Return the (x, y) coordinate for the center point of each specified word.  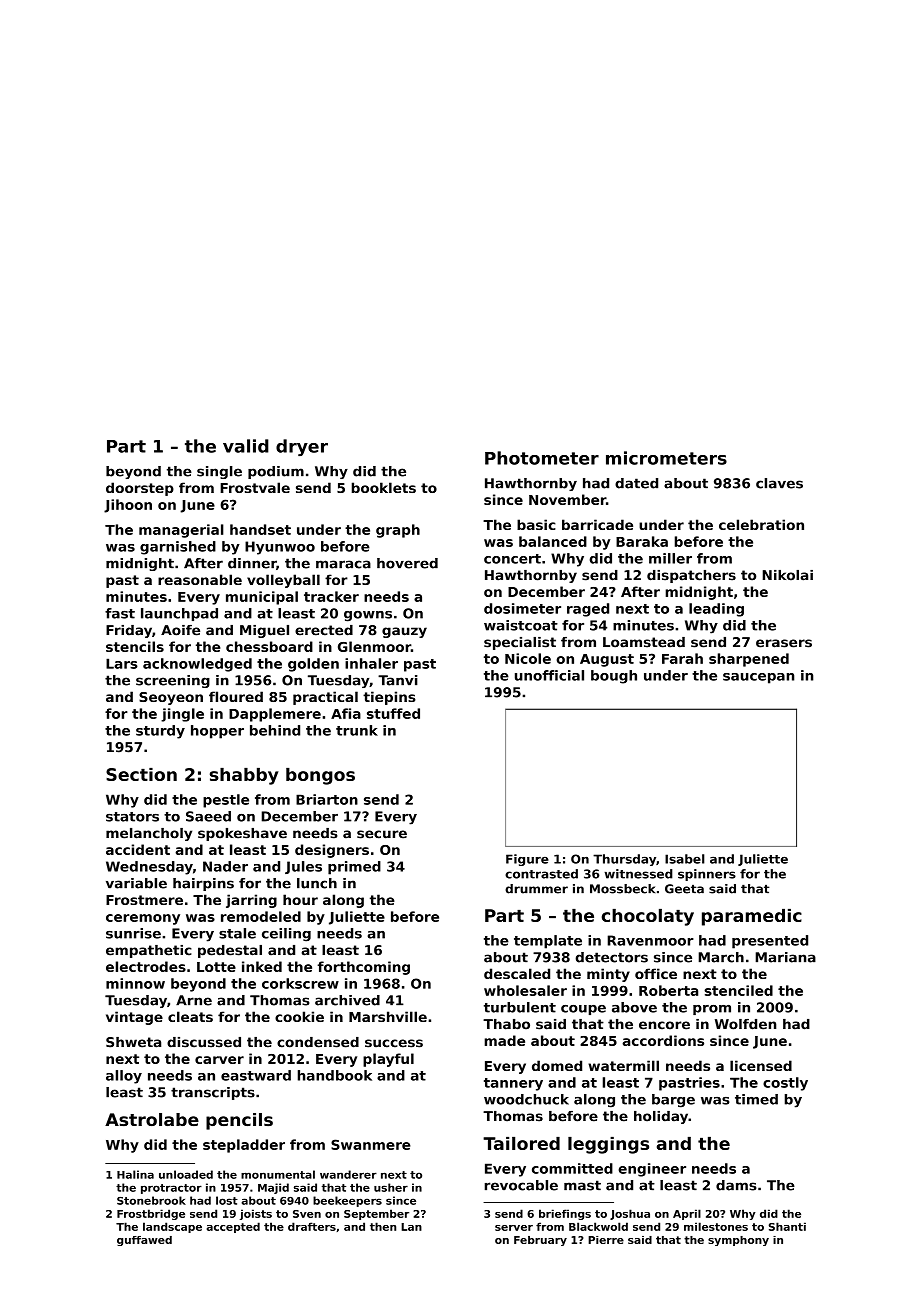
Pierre (606, 1240)
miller (670, 558)
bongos (320, 776)
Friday (129, 631)
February (540, 1241)
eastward (256, 1075)
